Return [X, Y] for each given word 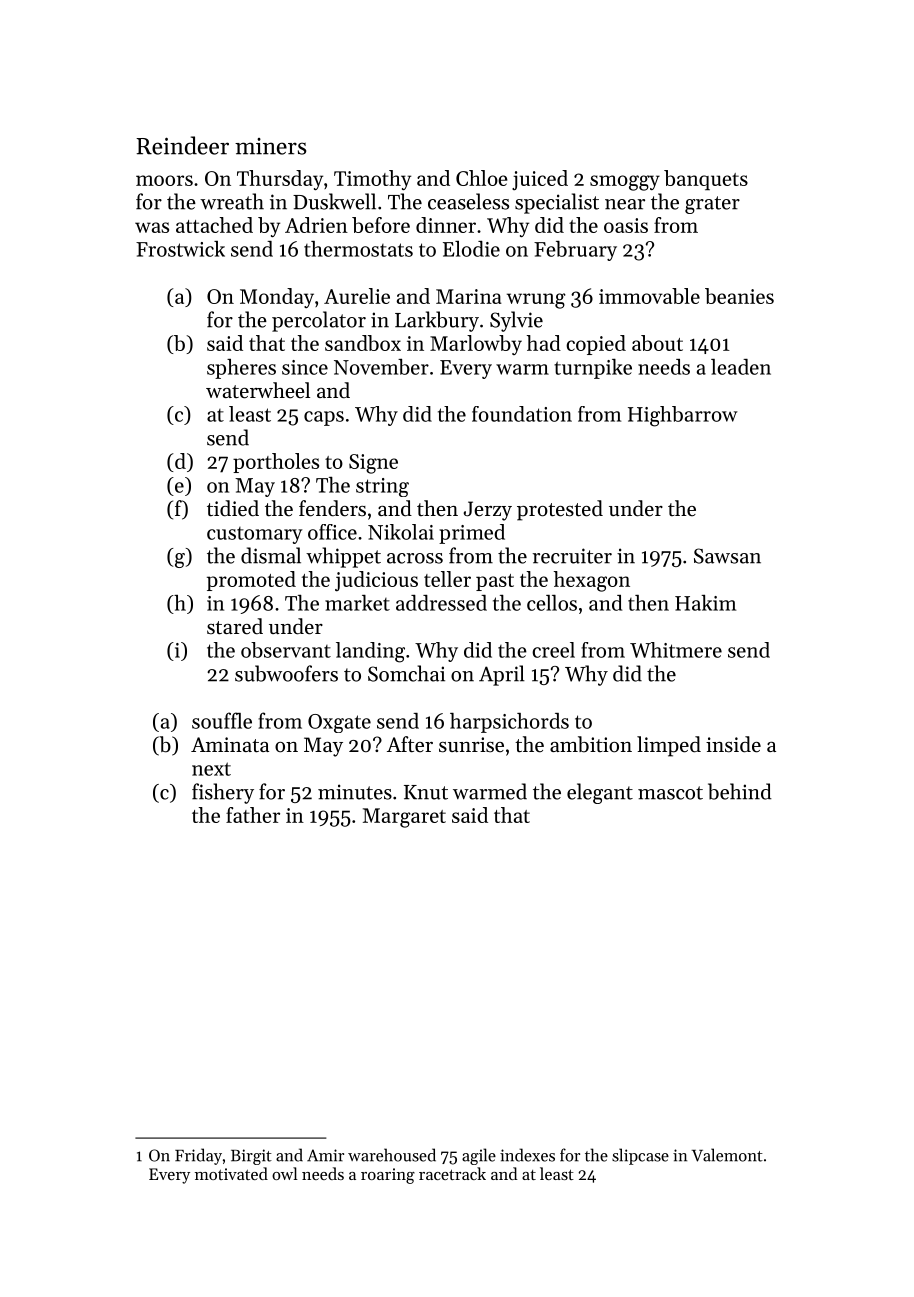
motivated [231, 1173]
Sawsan [727, 556]
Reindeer [182, 145]
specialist [557, 203]
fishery [223, 793]
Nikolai [401, 532]
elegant [600, 793]
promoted [251, 581]
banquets [706, 180]
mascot [670, 793]
